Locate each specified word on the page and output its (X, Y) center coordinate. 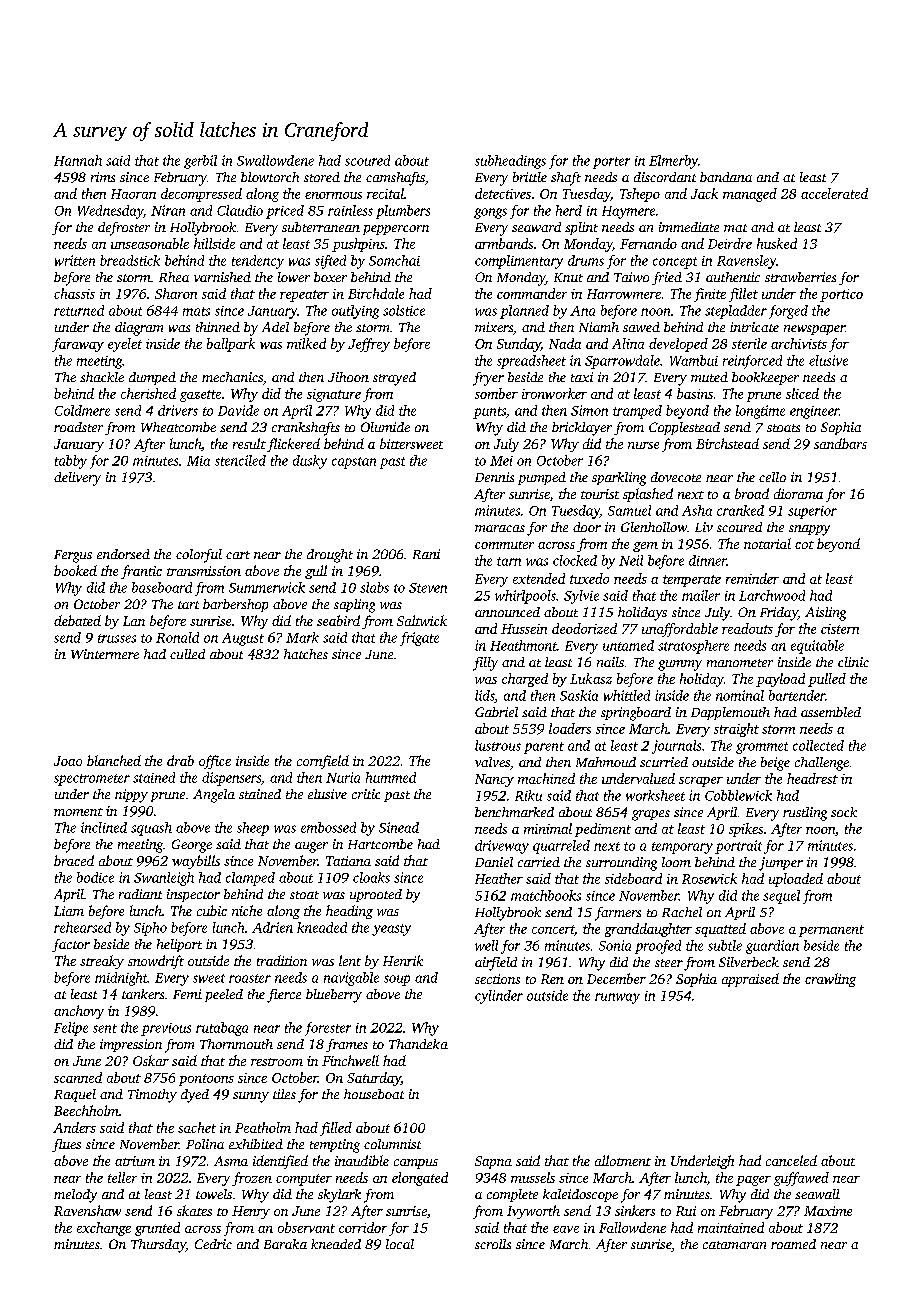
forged (788, 312)
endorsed (123, 554)
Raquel (75, 1095)
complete (512, 1195)
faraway (78, 345)
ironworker (554, 393)
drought (330, 556)
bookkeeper (765, 378)
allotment (623, 1160)
